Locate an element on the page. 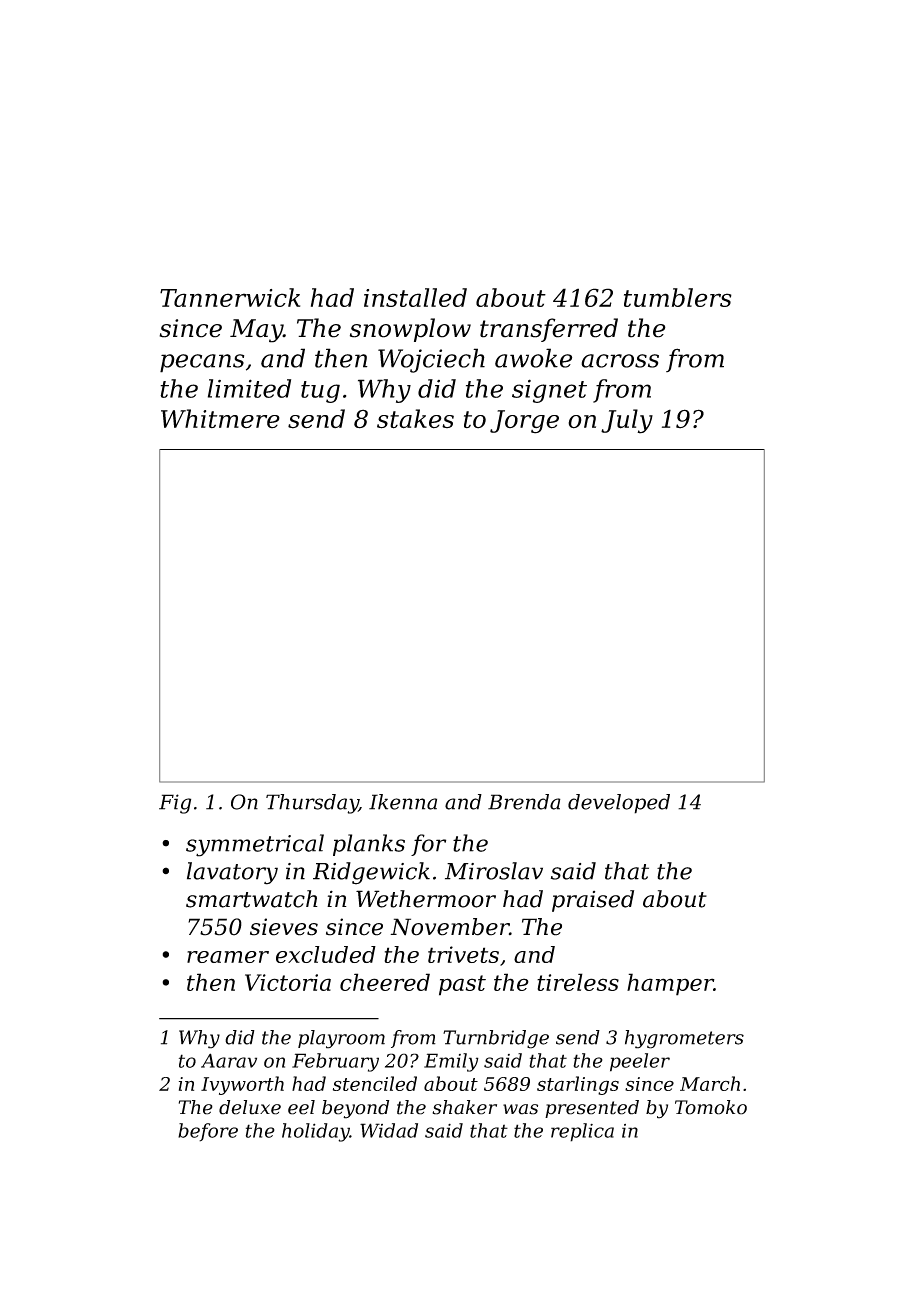 The image size is (924, 1311). Widad is located at coordinates (389, 1130).
